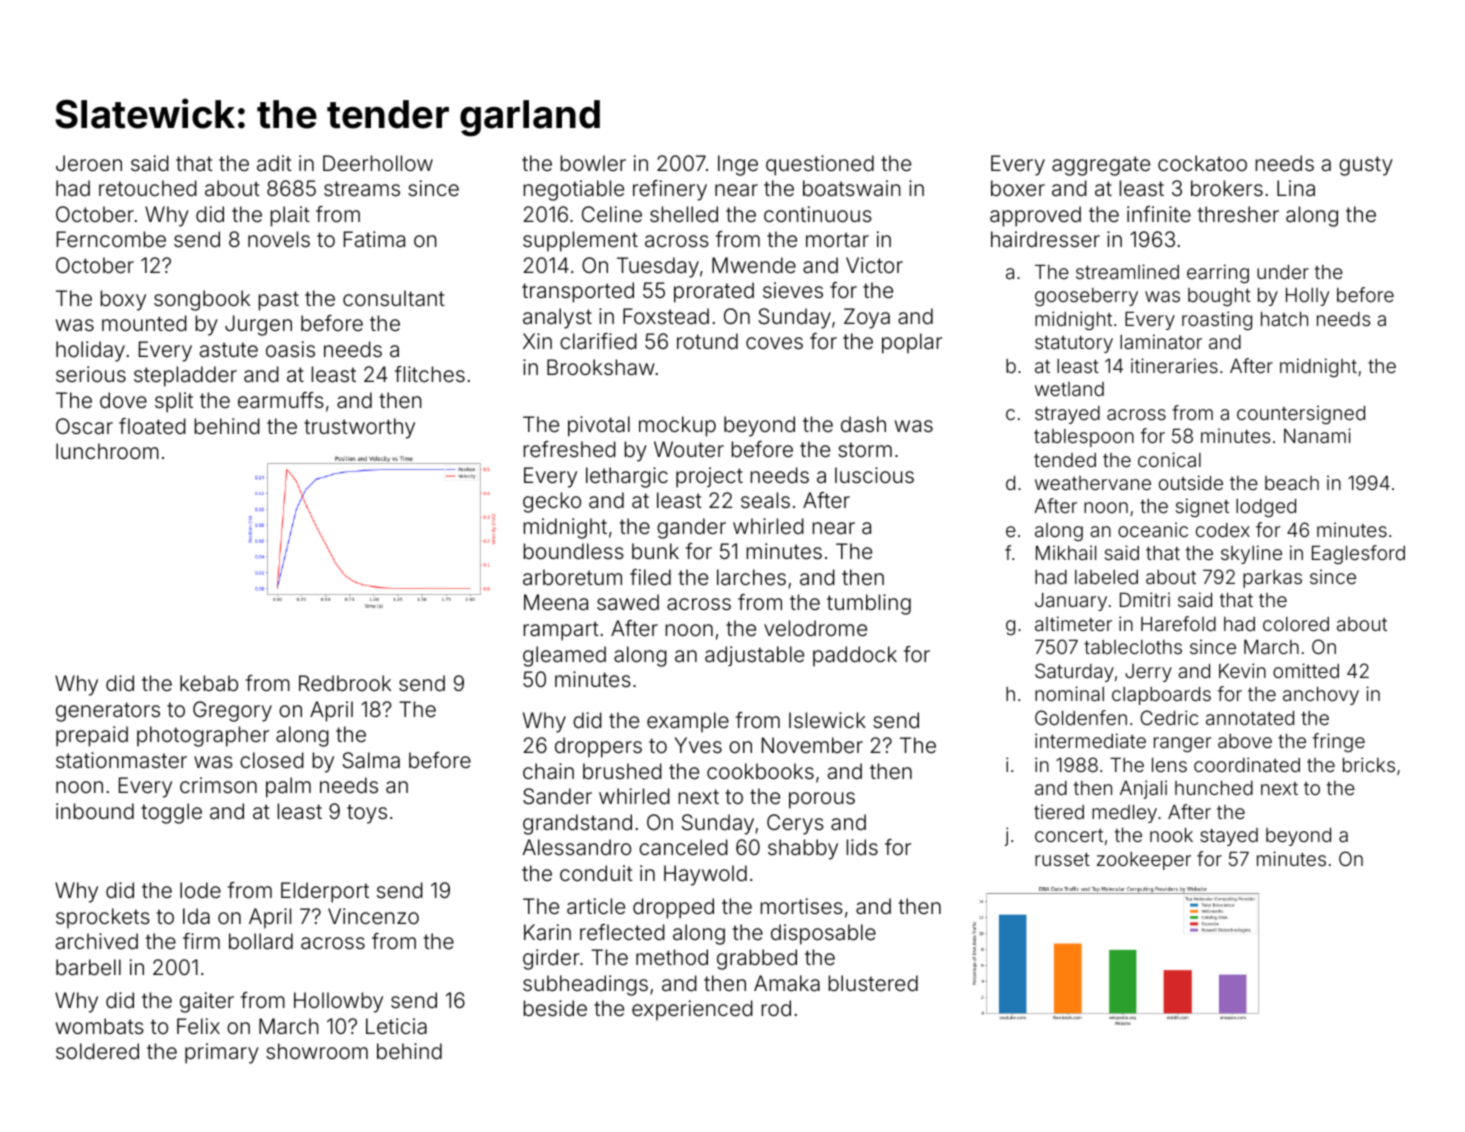 The image size is (1465, 1132). What do you see at coordinates (1059, 811) in the screenshot?
I see `tiered` at bounding box center [1059, 811].
